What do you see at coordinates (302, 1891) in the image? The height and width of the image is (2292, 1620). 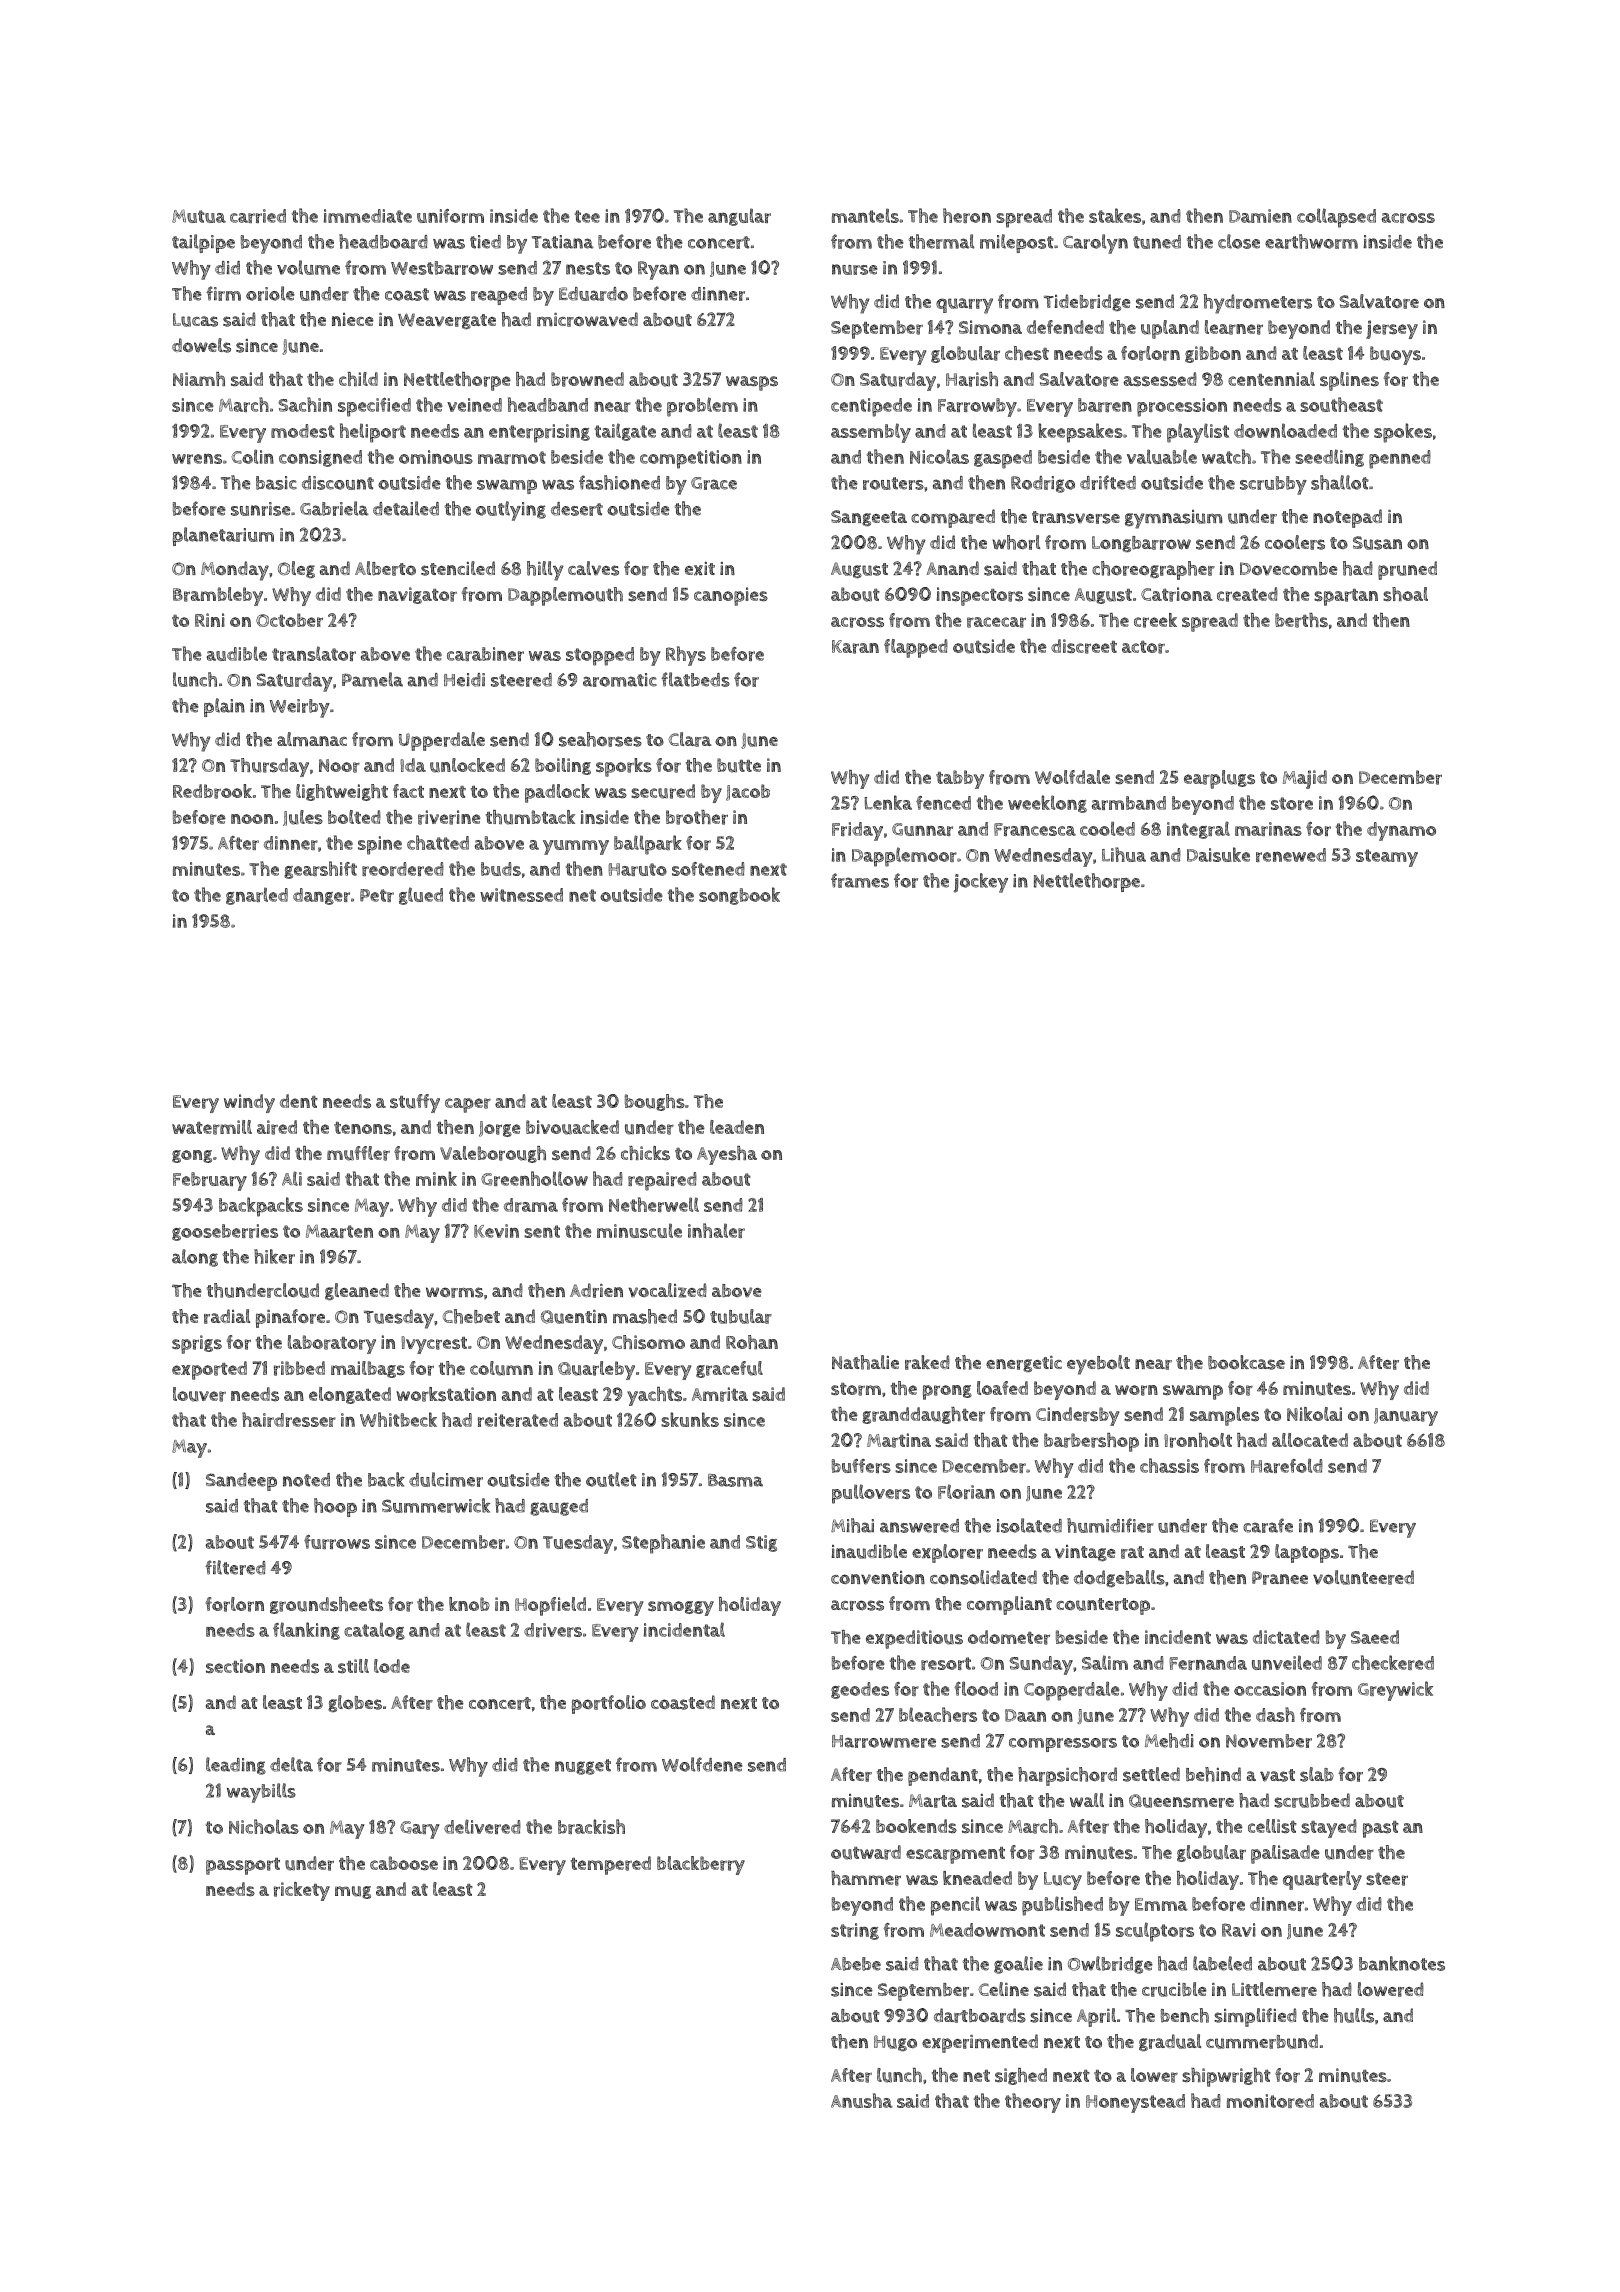 I see `rickety` at bounding box center [302, 1891].
